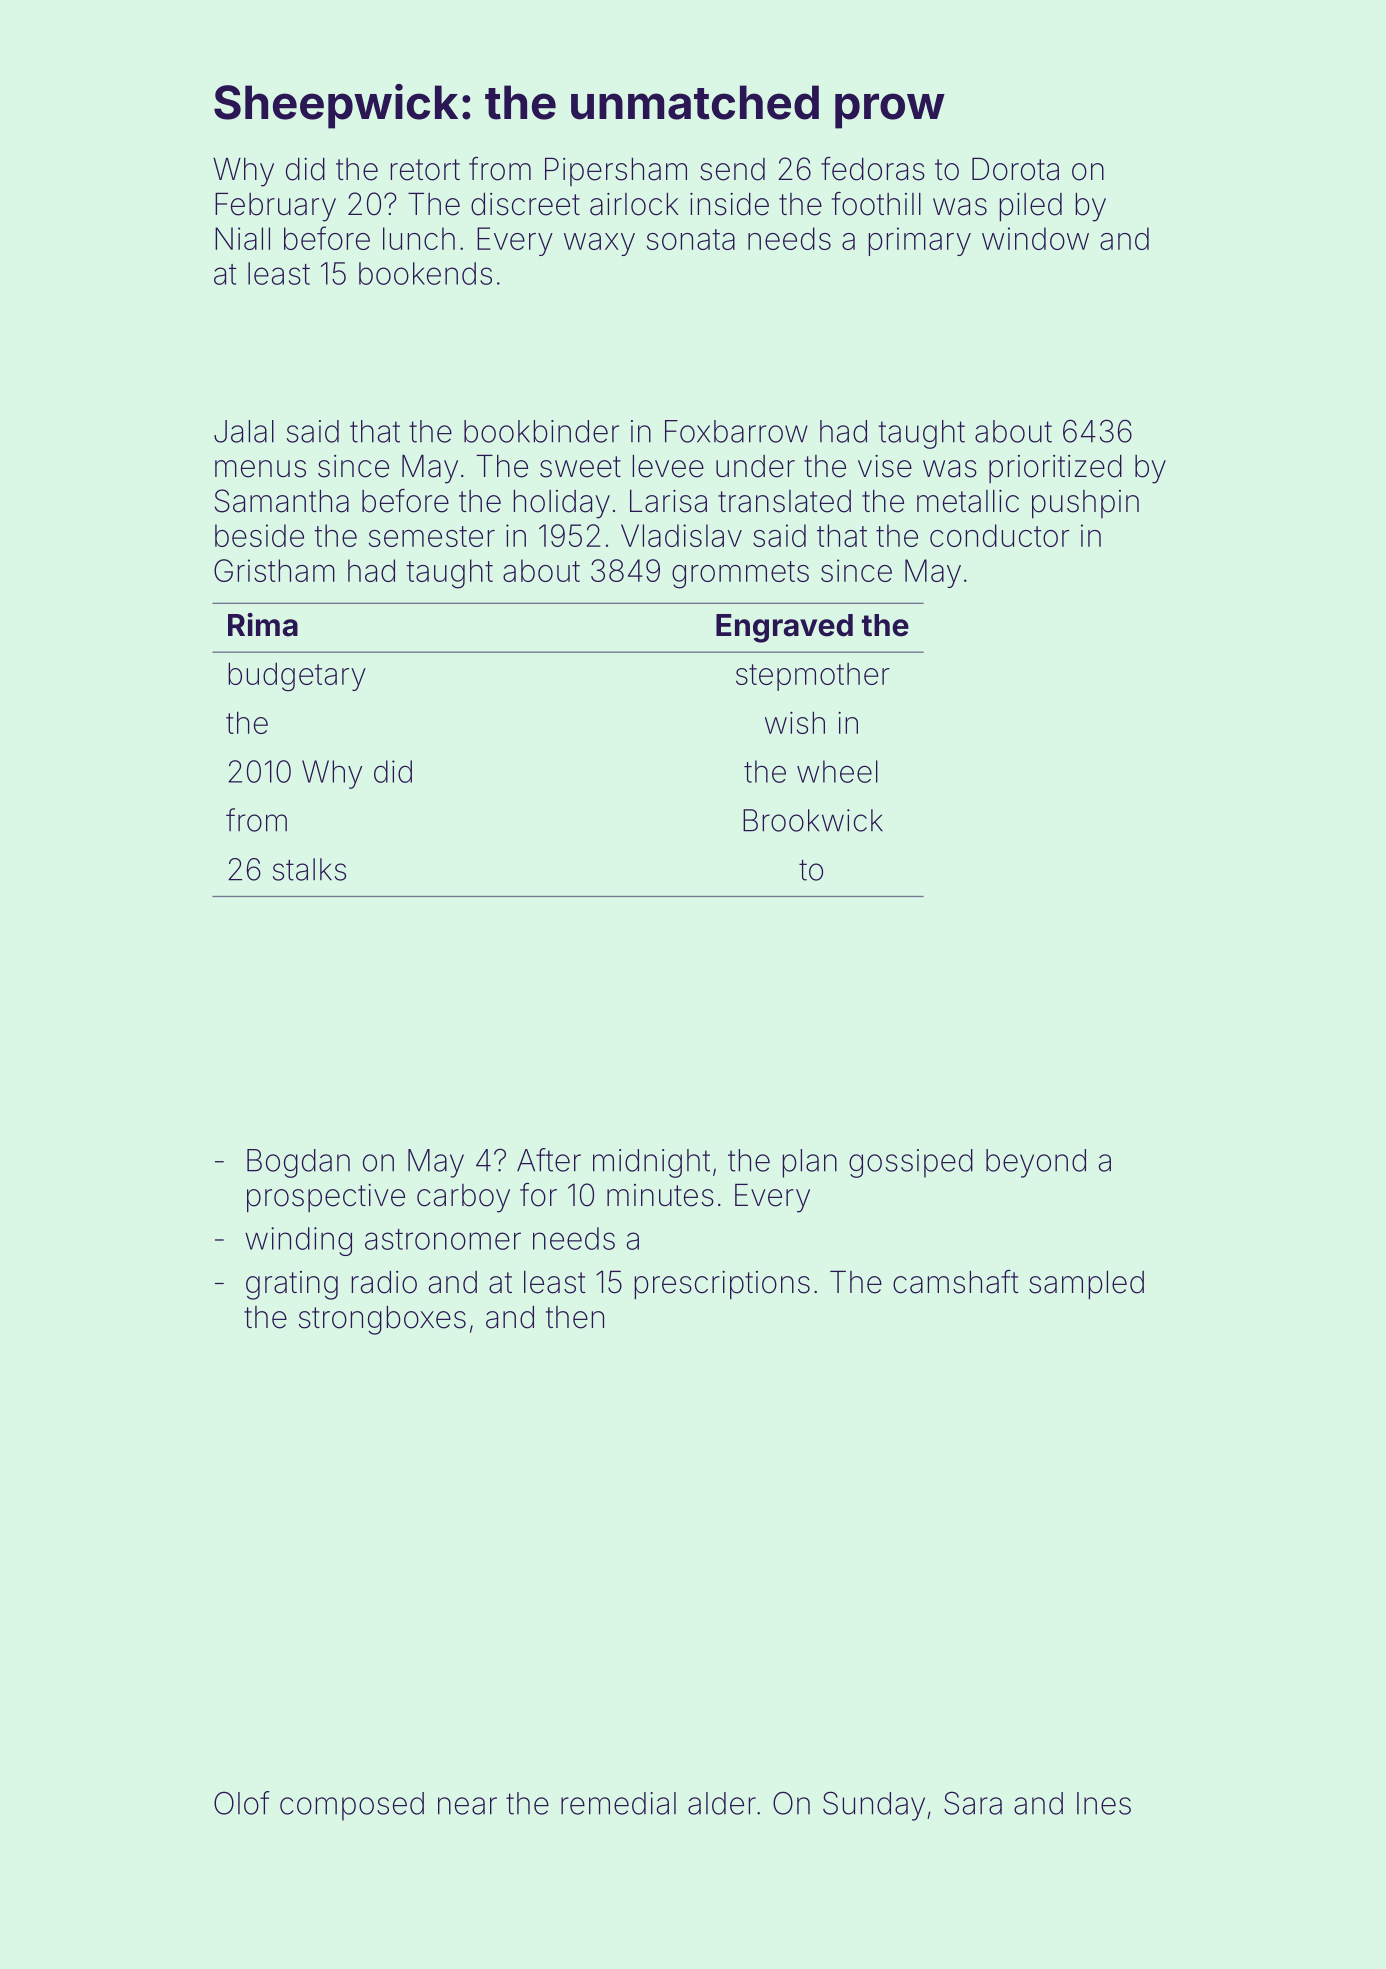 The width and height of the screenshot is (1386, 1969). Describe the element at coordinates (260, 469) in the screenshot. I see `menus` at that location.
